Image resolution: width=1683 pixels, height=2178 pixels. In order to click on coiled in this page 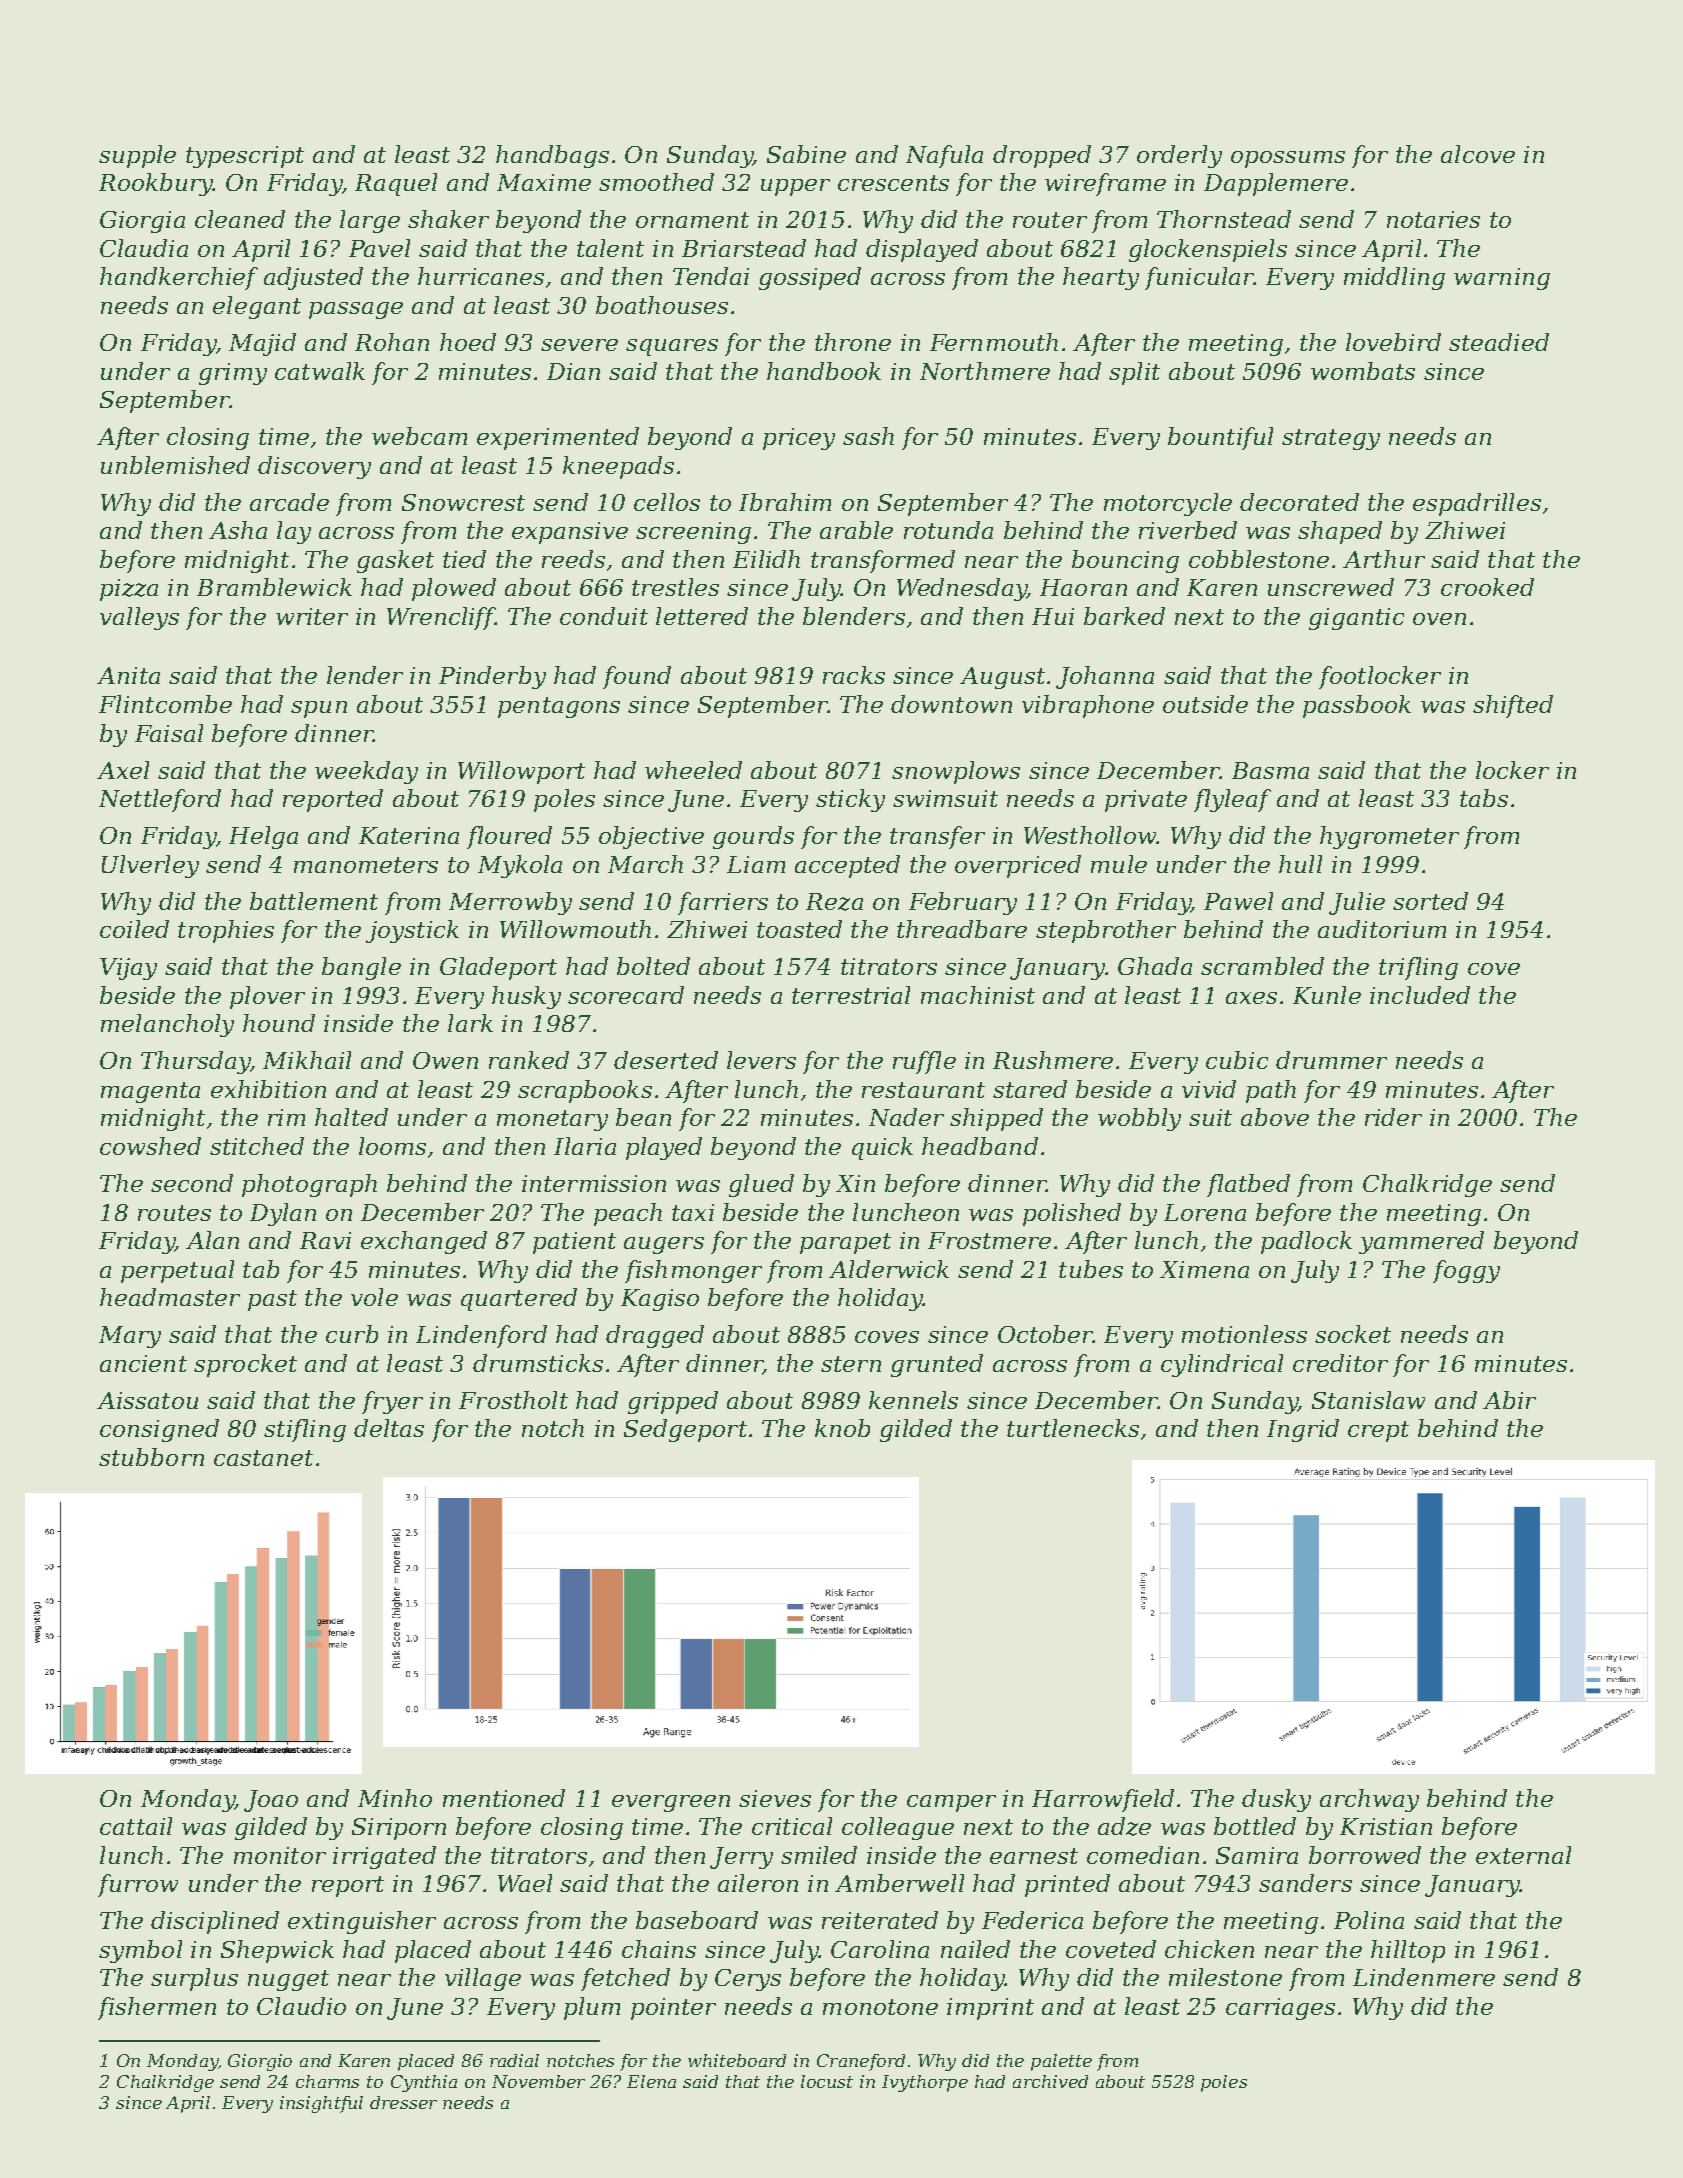, I will do `click(134, 929)`.
